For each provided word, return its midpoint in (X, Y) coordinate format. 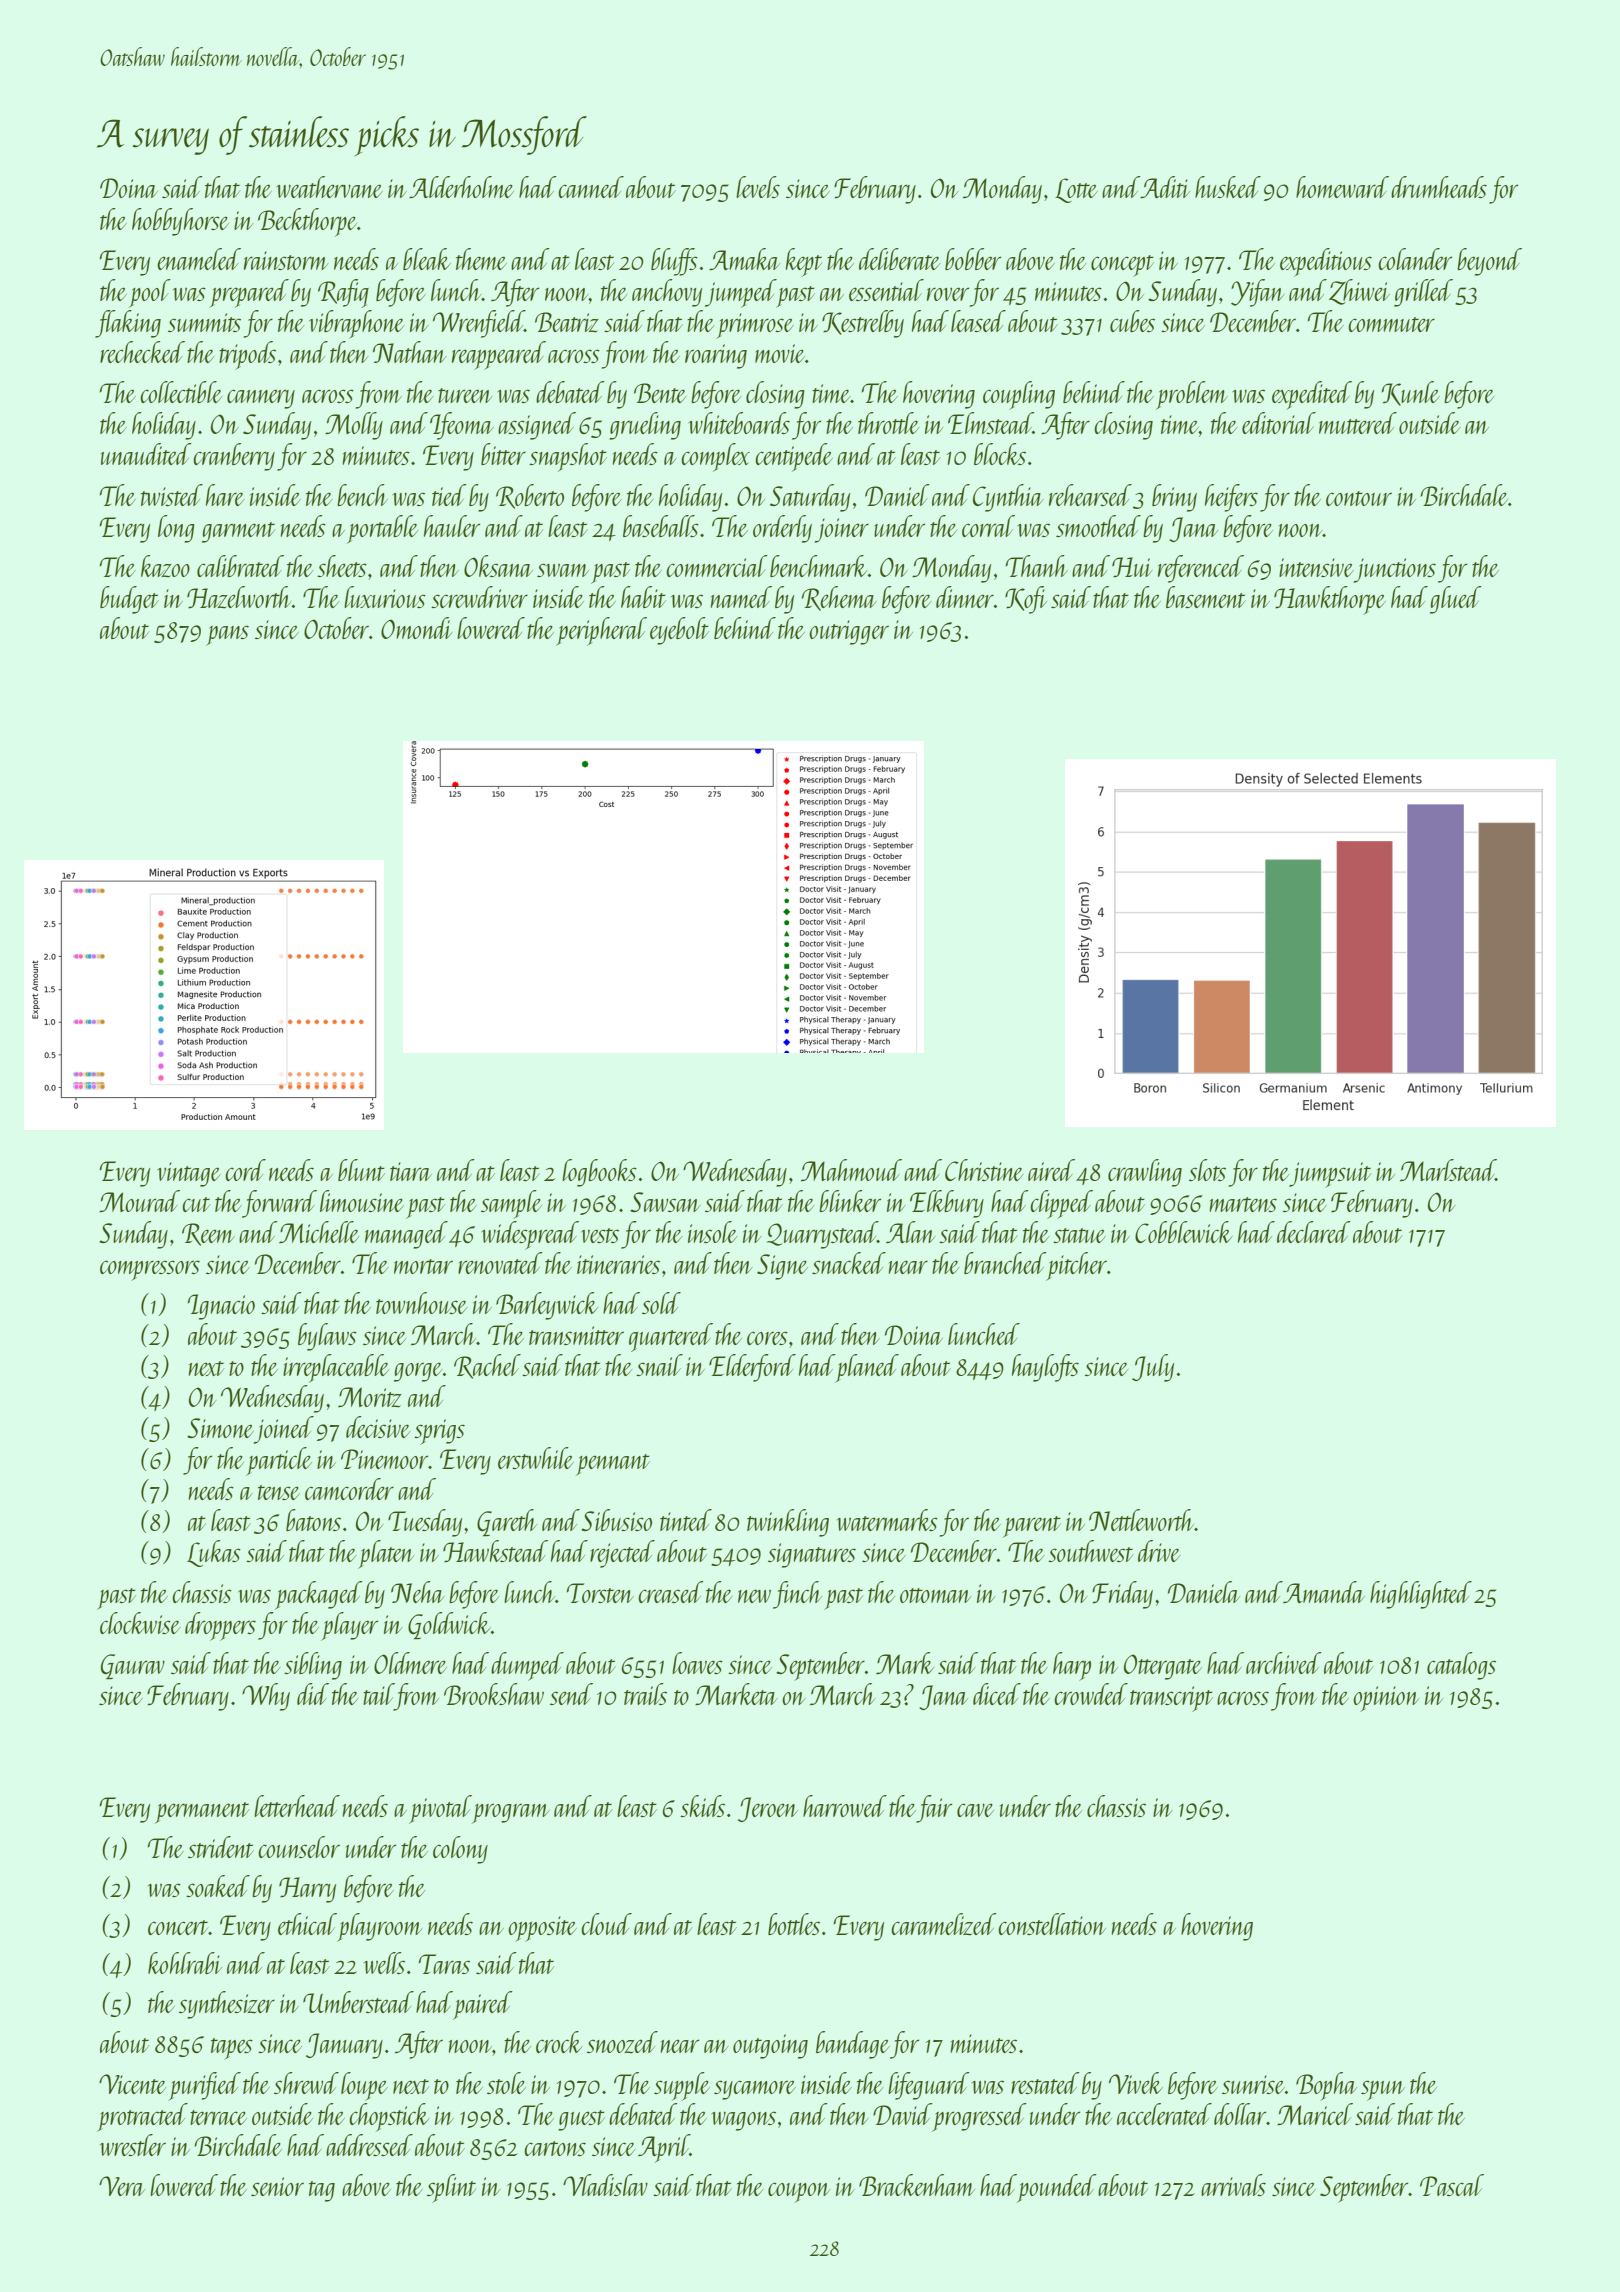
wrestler (133, 2145)
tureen (465, 395)
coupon (799, 2192)
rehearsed (1090, 495)
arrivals (1233, 2185)
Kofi (1026, 600)
